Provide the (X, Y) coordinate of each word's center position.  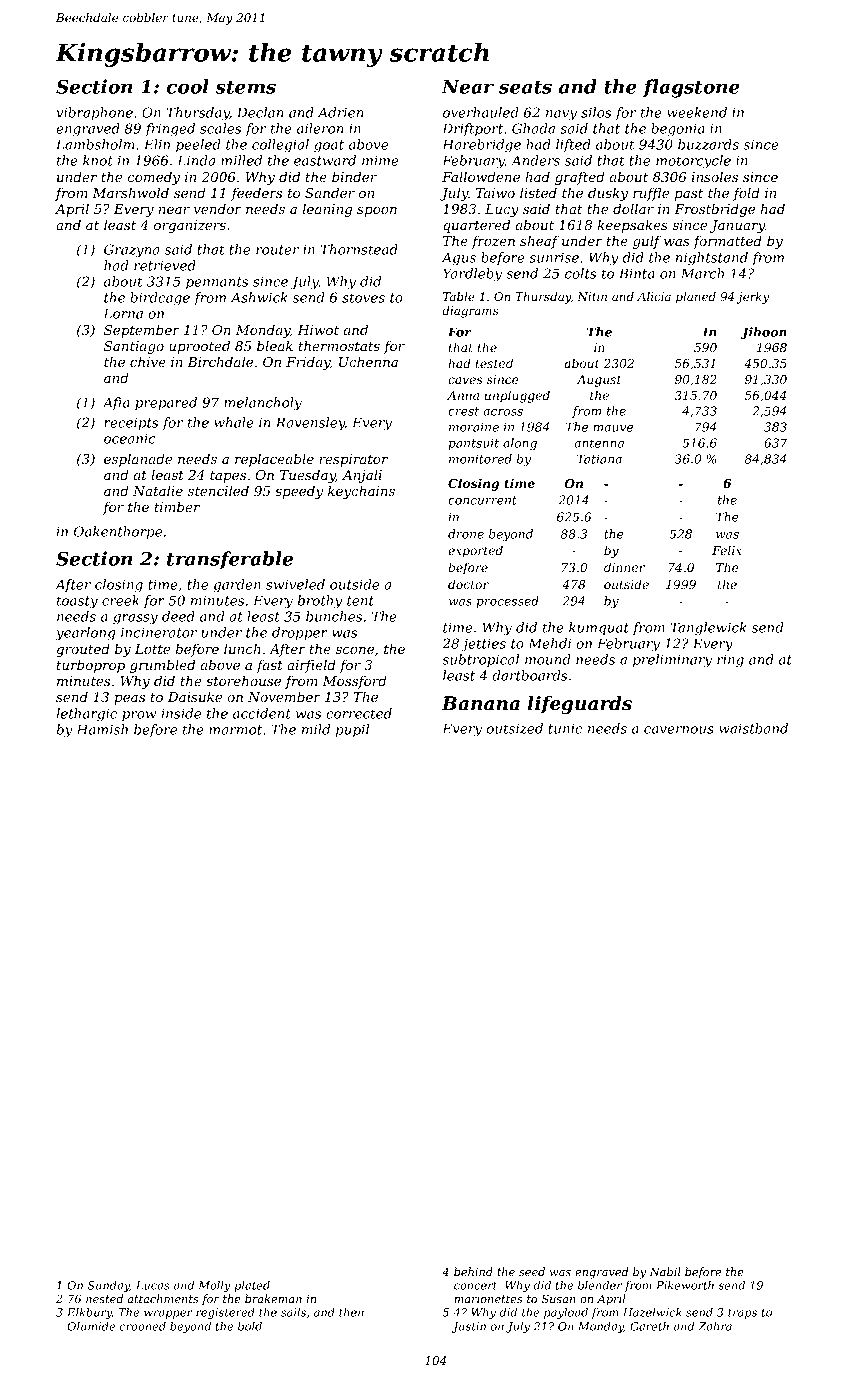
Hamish (102, 729)
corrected (359, 713)
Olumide (91, 1326)
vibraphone (95, 114)
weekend (697, 112)
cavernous (679, 730)
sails (293, 1312)
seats (525, 87)
